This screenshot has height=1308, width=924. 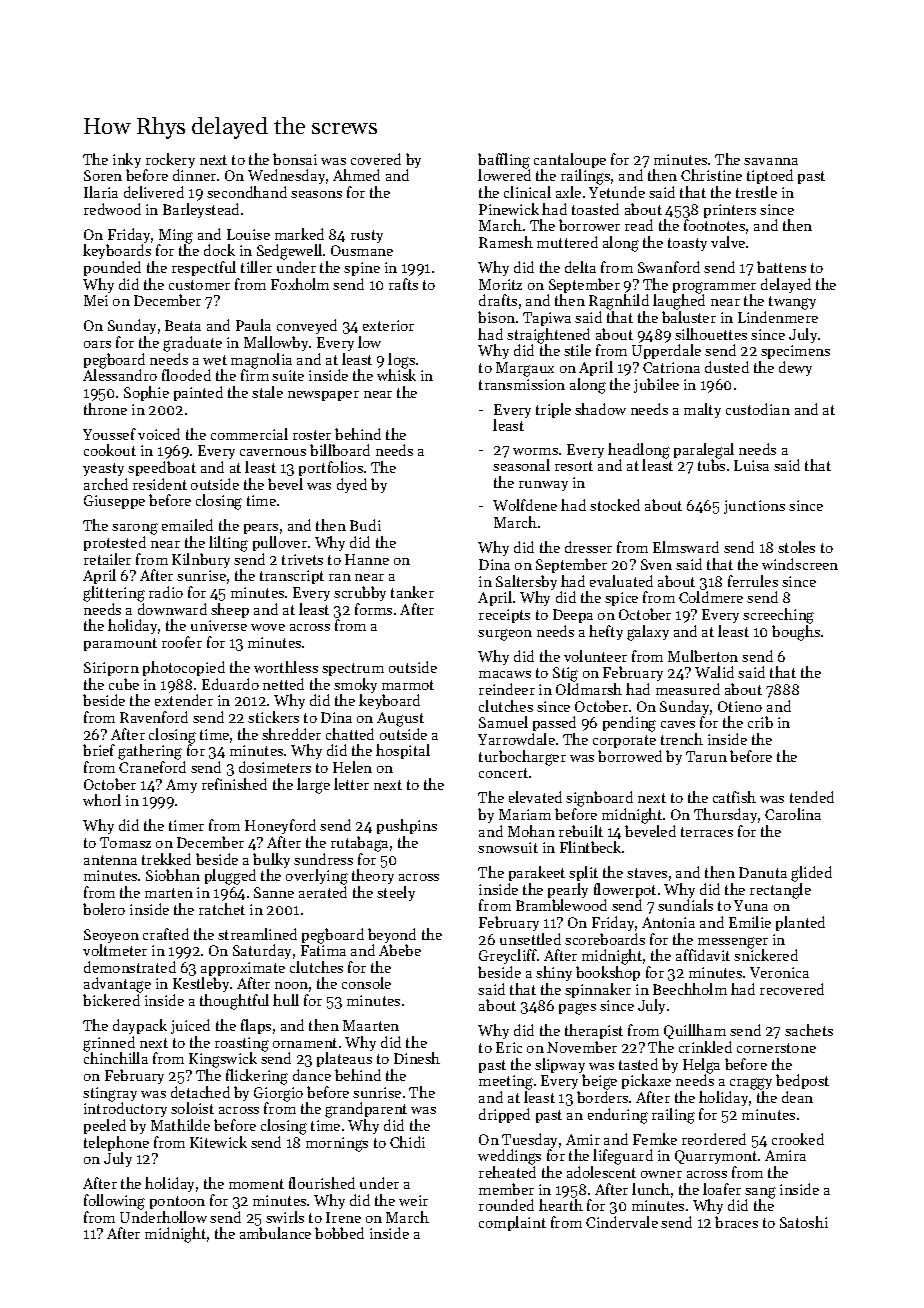 What do you see at coordinates (323, 396) in the screenshot?
I see `newspaper` at bounding box center [323, 396].
